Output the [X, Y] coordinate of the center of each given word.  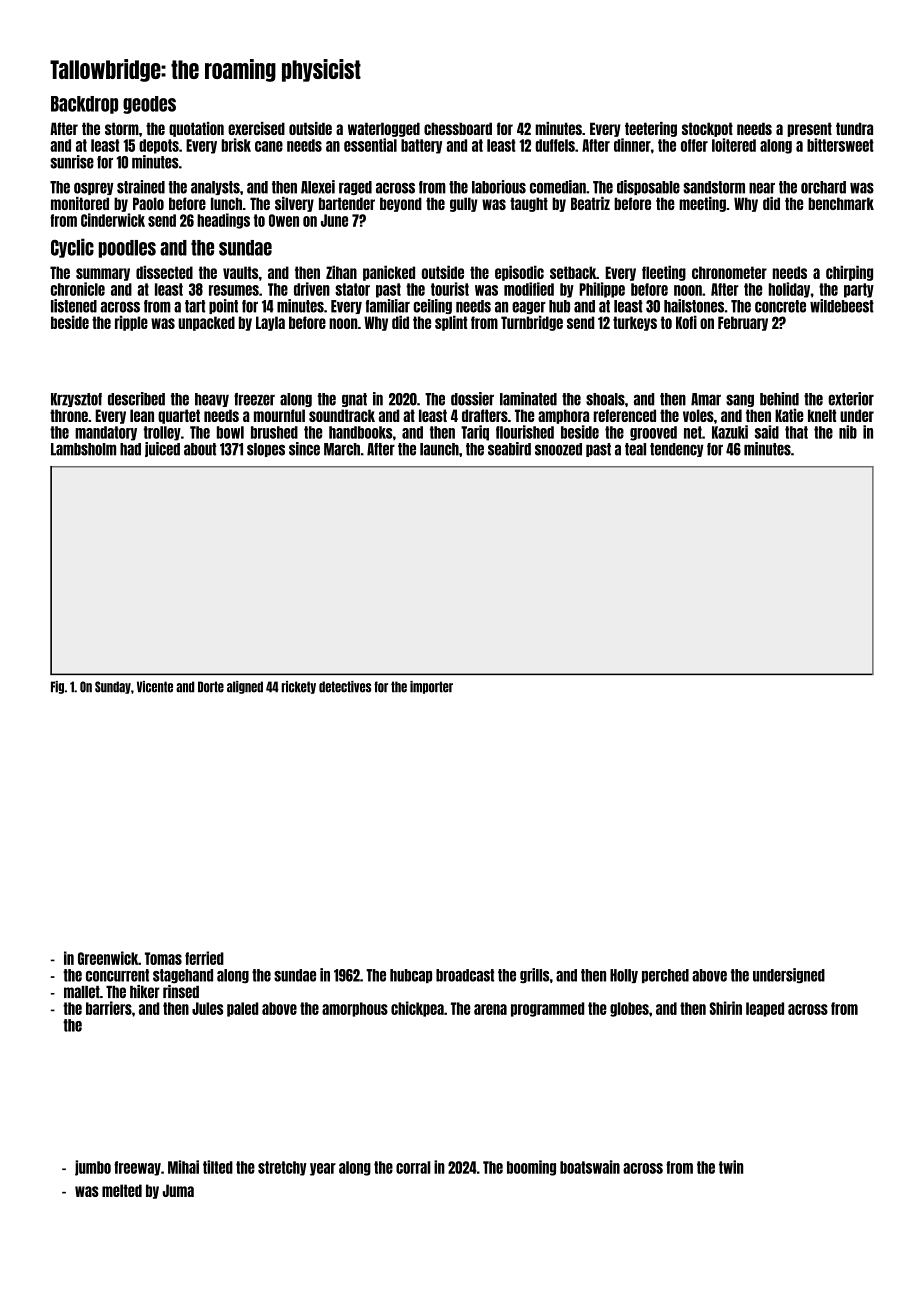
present [810, 129]
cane [269, 146]
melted [122, 1190]
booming [531, 1168]
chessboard [458, 128]
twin [731, 1167]
